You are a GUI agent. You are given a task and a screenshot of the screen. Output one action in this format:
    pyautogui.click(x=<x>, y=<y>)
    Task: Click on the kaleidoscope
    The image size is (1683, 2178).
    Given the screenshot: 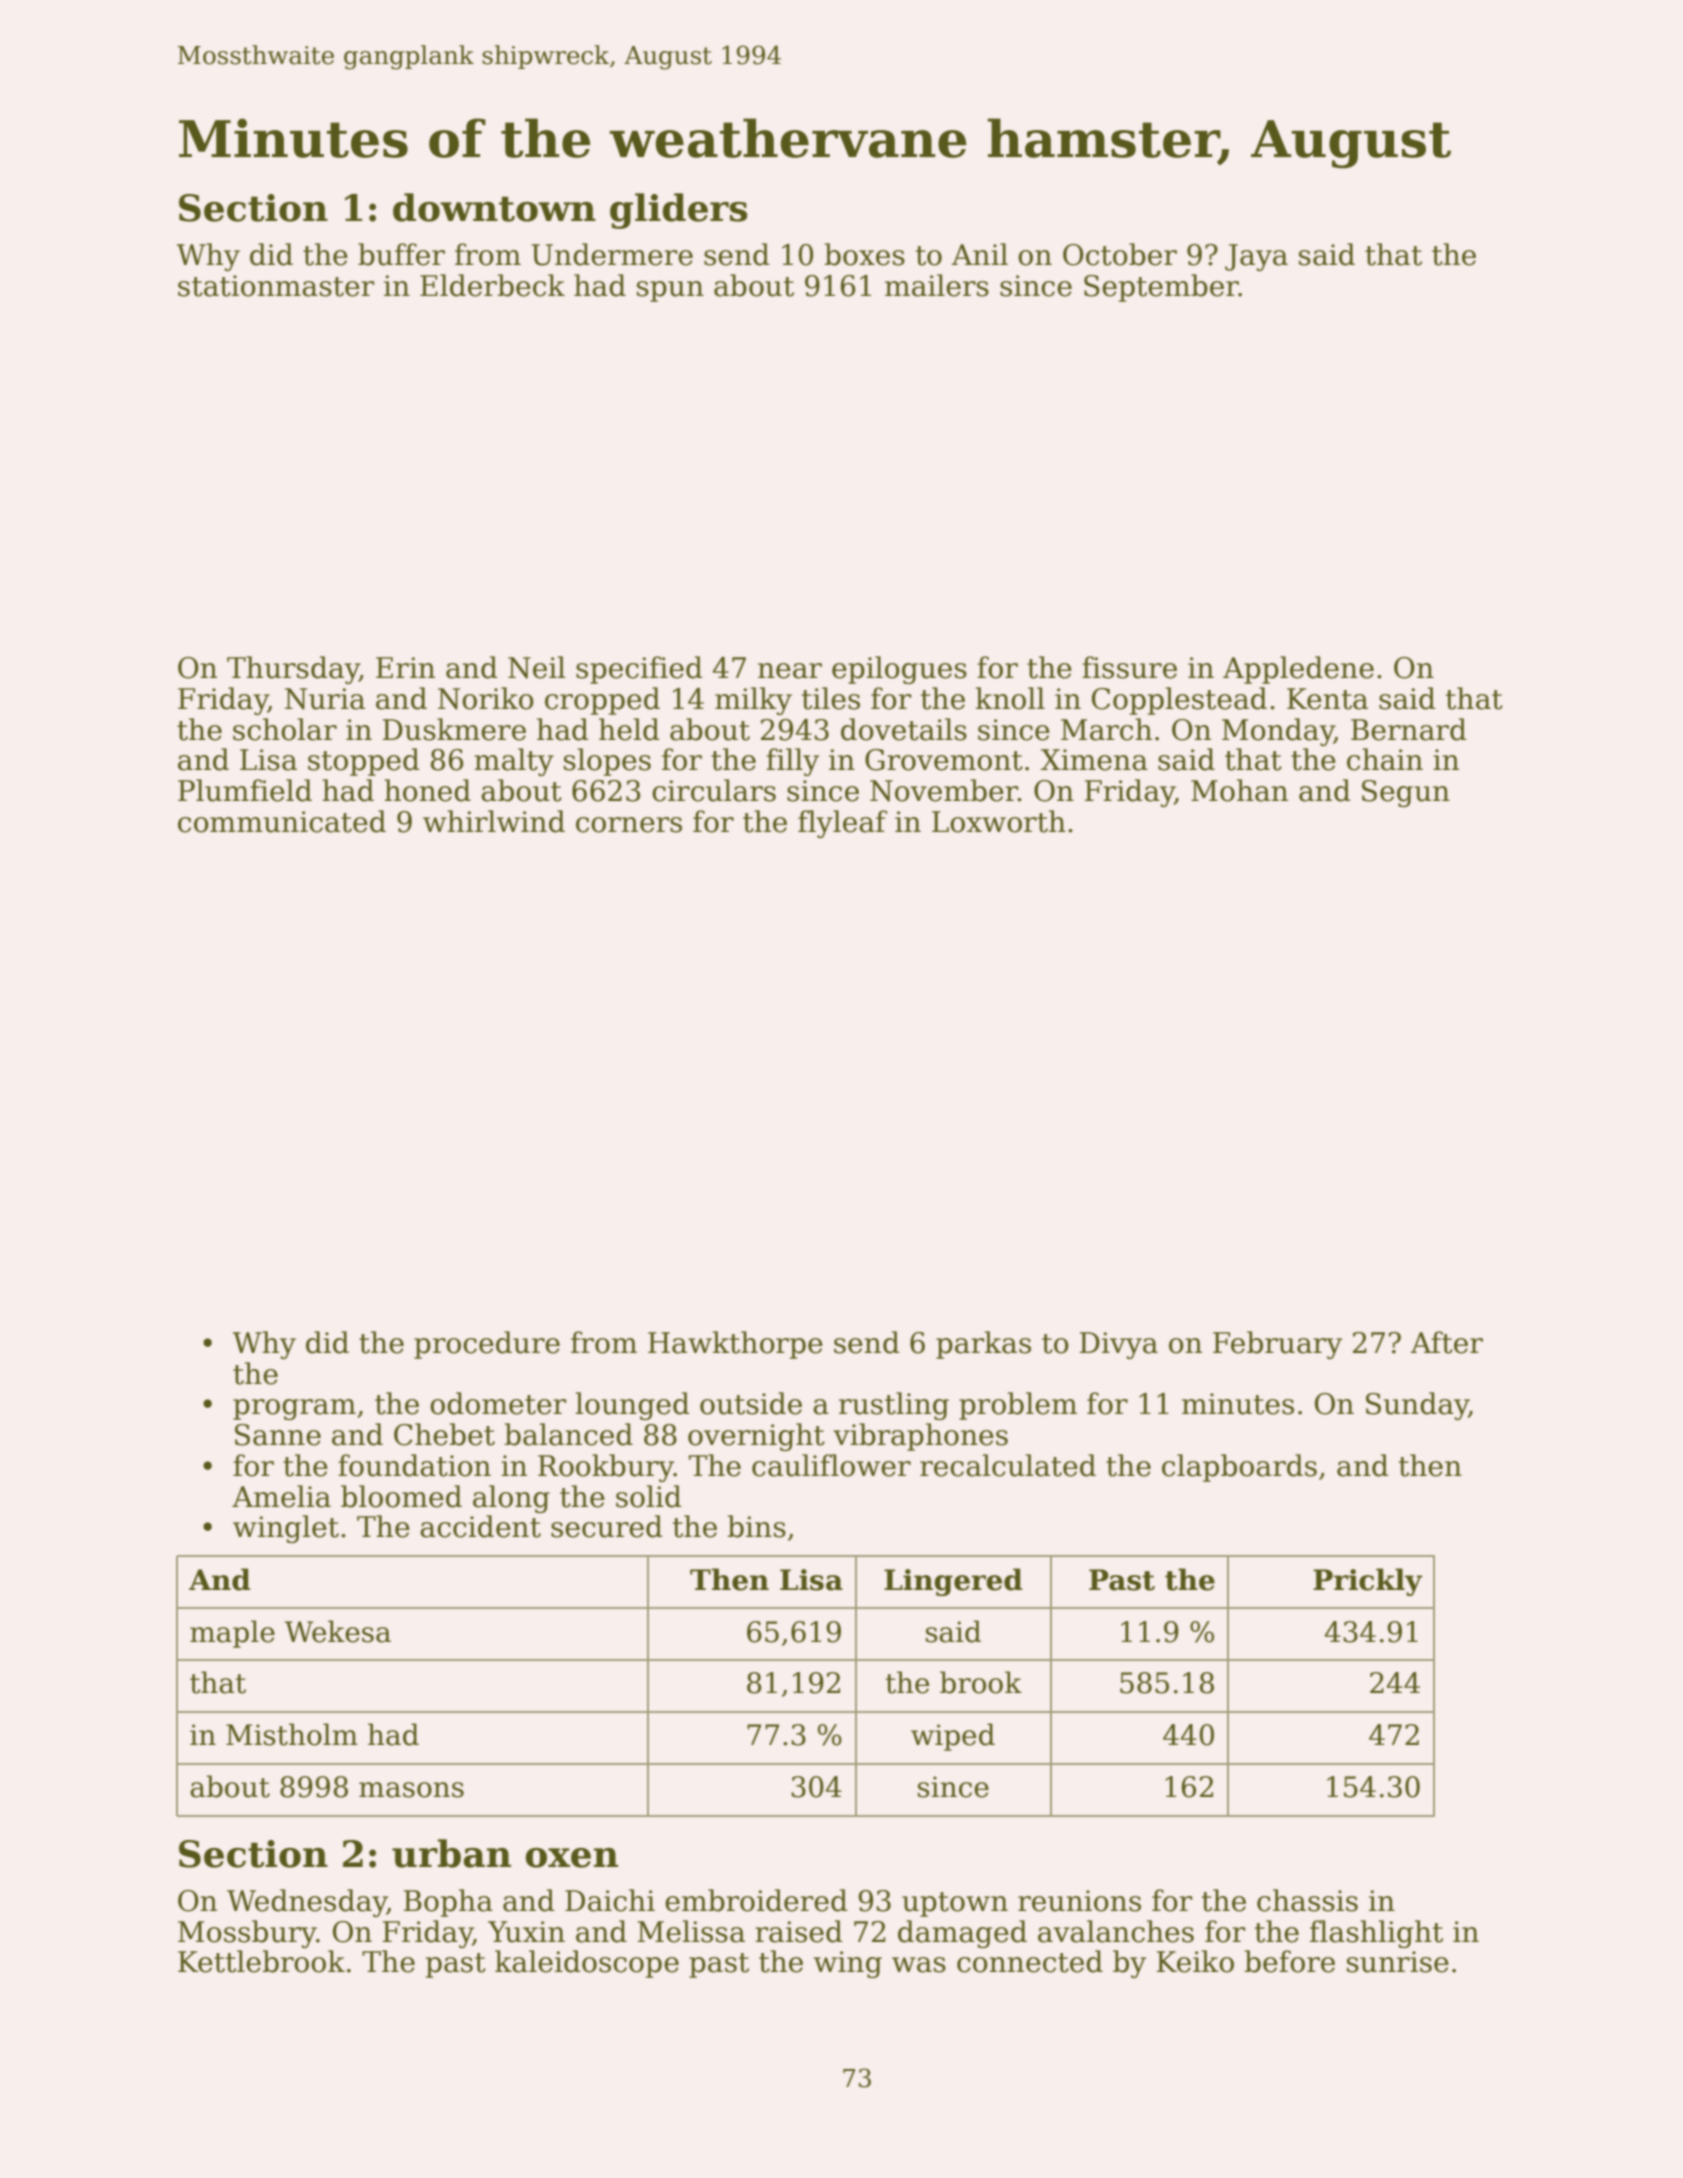 What is the action you would take?
    pyautogui.click(x=587, y=1964)
